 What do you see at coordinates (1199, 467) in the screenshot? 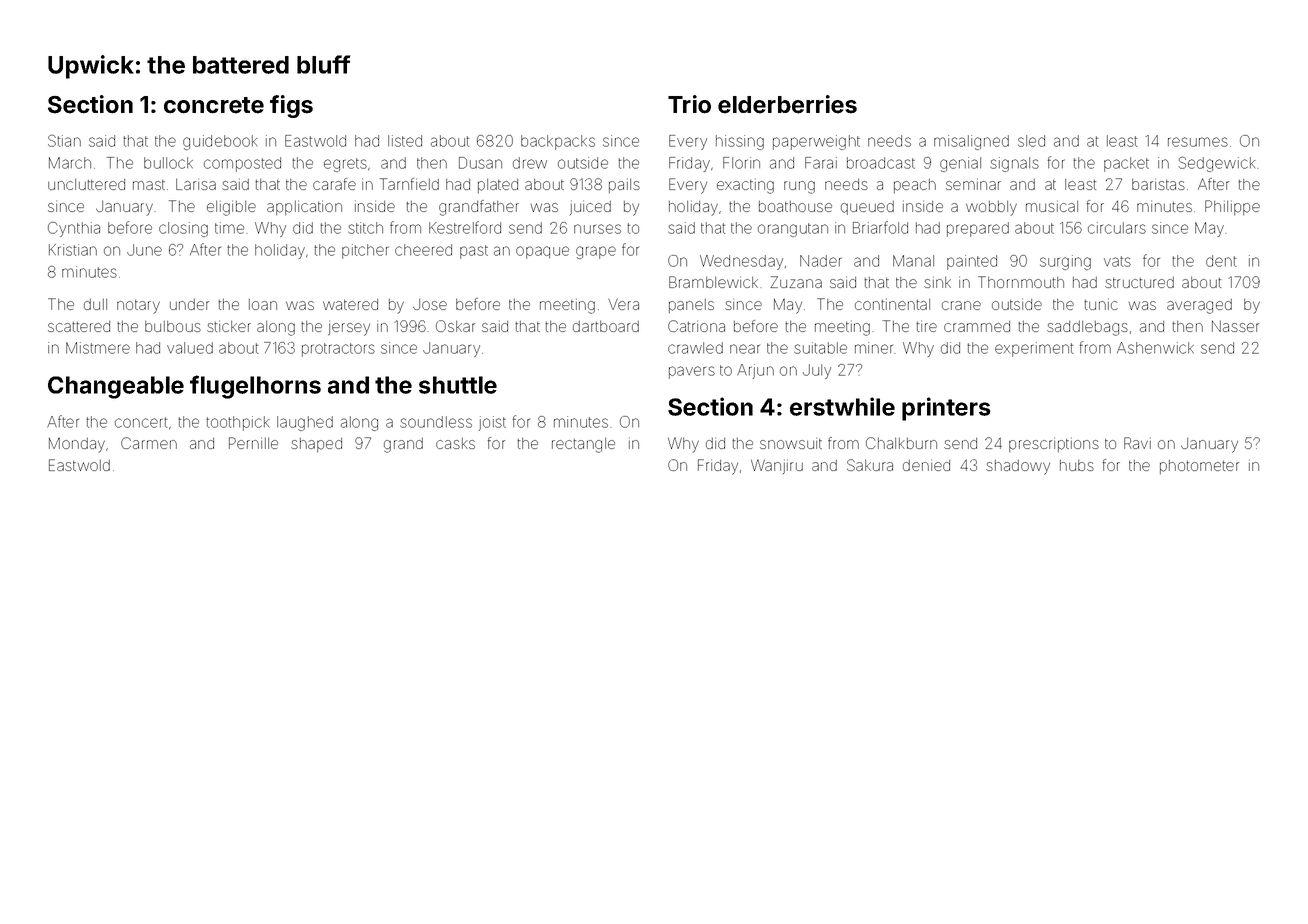
I see `photometer` at bounding box center [1199, 467].
